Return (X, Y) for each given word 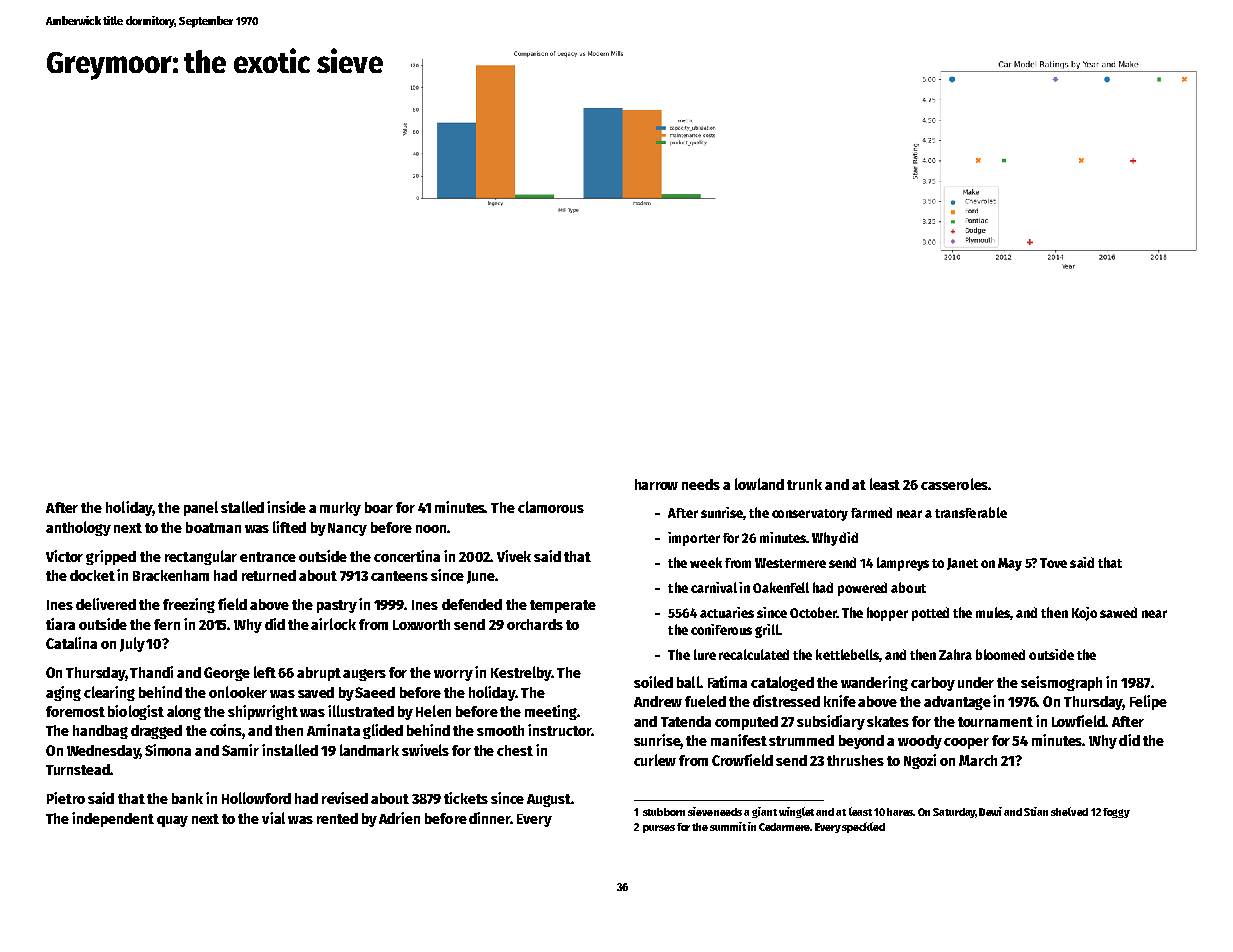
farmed (871, 512)
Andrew (658, 701)
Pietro (66, 798)
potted (930, 614)
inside (286, 507)
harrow (656, 484)
